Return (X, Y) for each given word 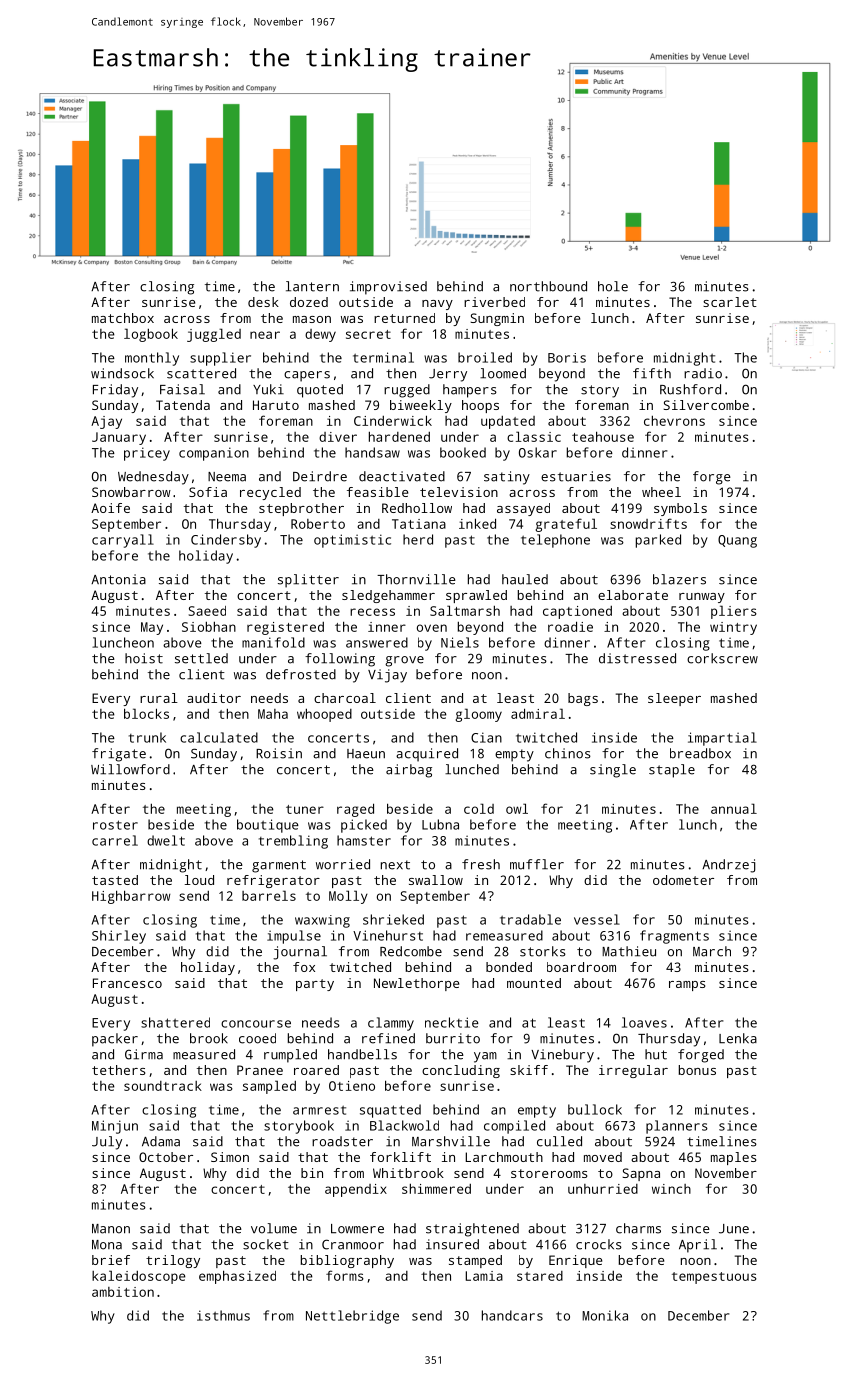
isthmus (223, 1315)
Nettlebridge (352, 1317)
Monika (605, 1315)
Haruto (276, 405)
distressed (637, 658)
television (459, 492)
